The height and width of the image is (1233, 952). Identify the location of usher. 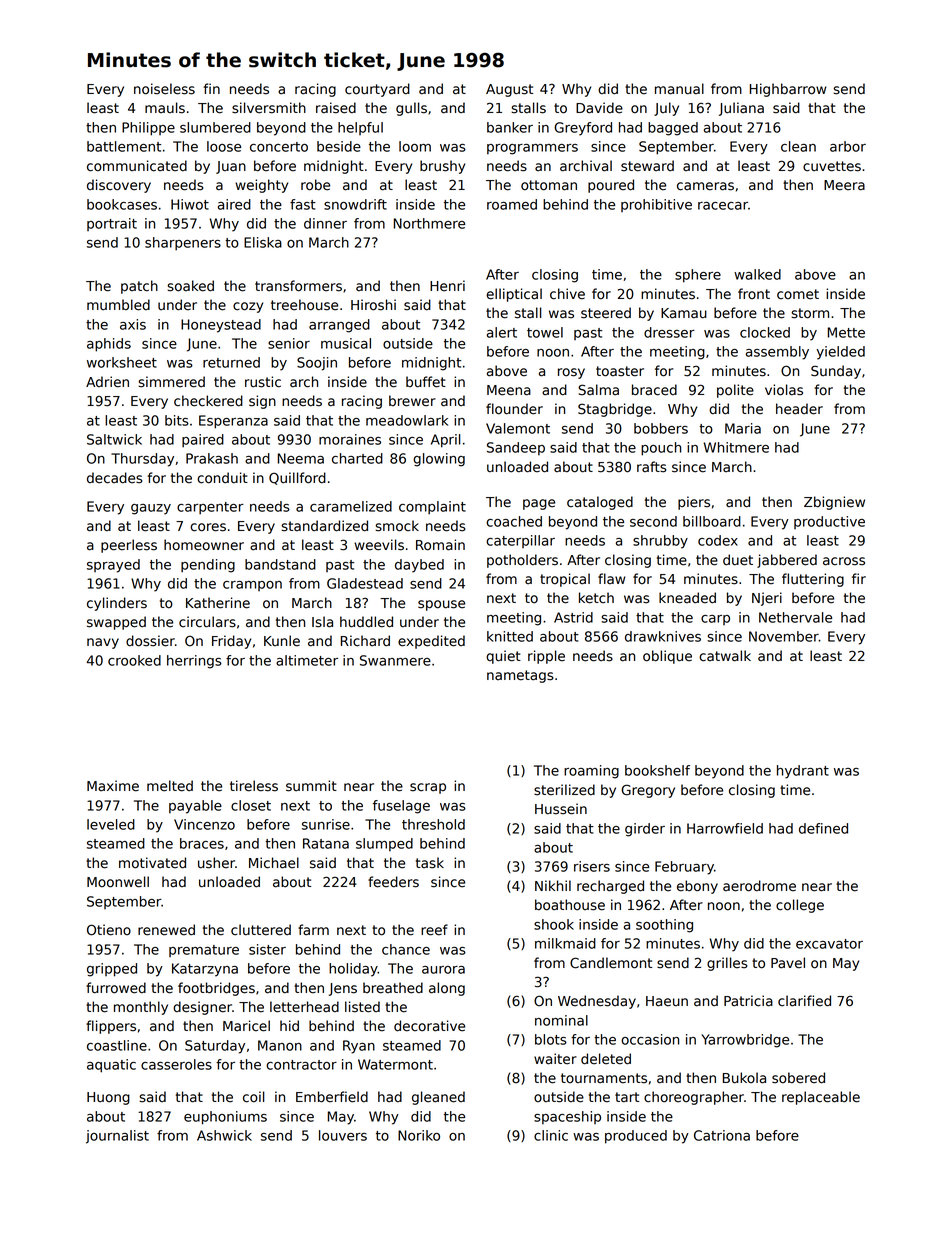
(216, 863).
